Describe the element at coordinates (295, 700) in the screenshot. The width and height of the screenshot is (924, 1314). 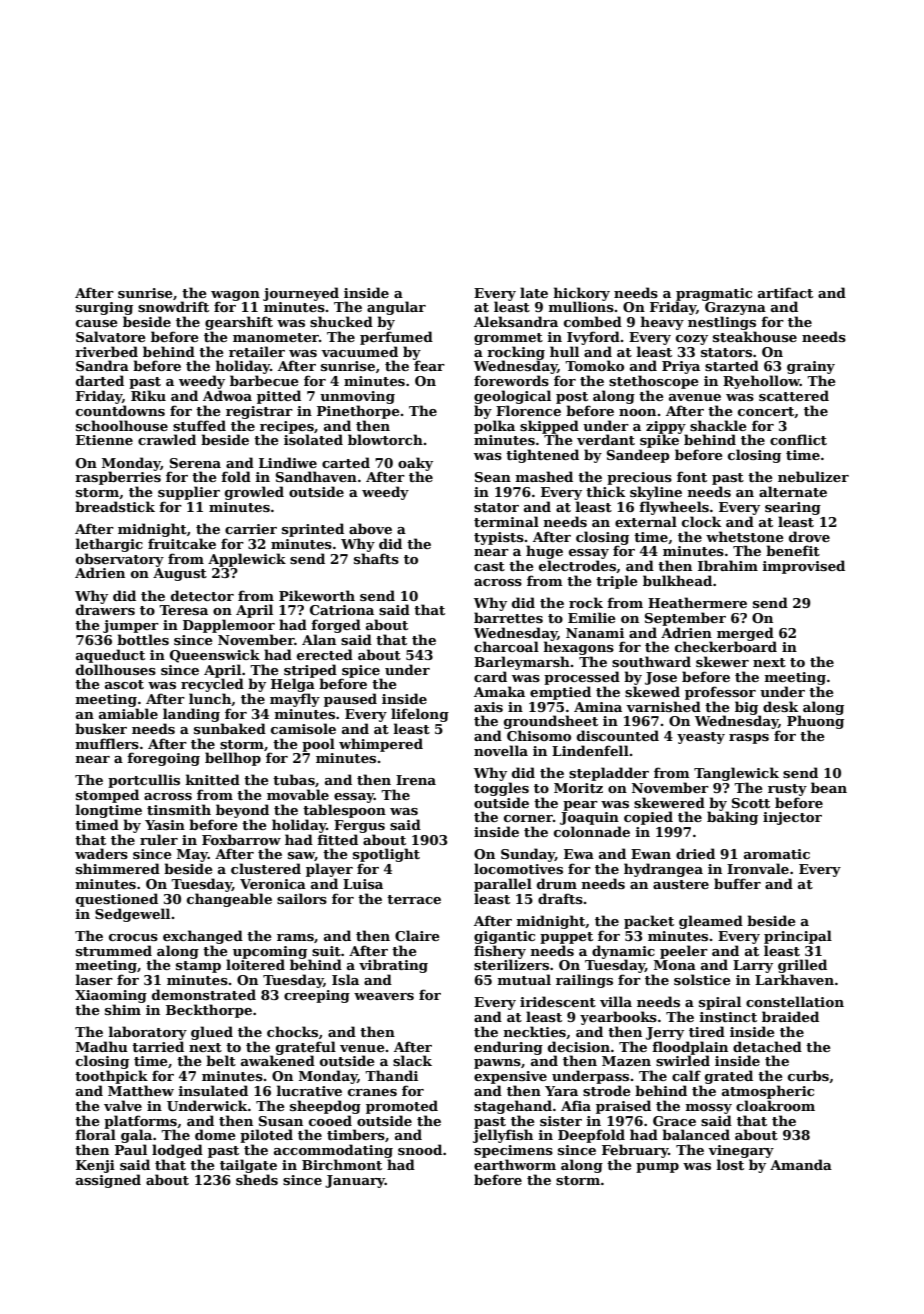
I see `mayfly` at that location.
